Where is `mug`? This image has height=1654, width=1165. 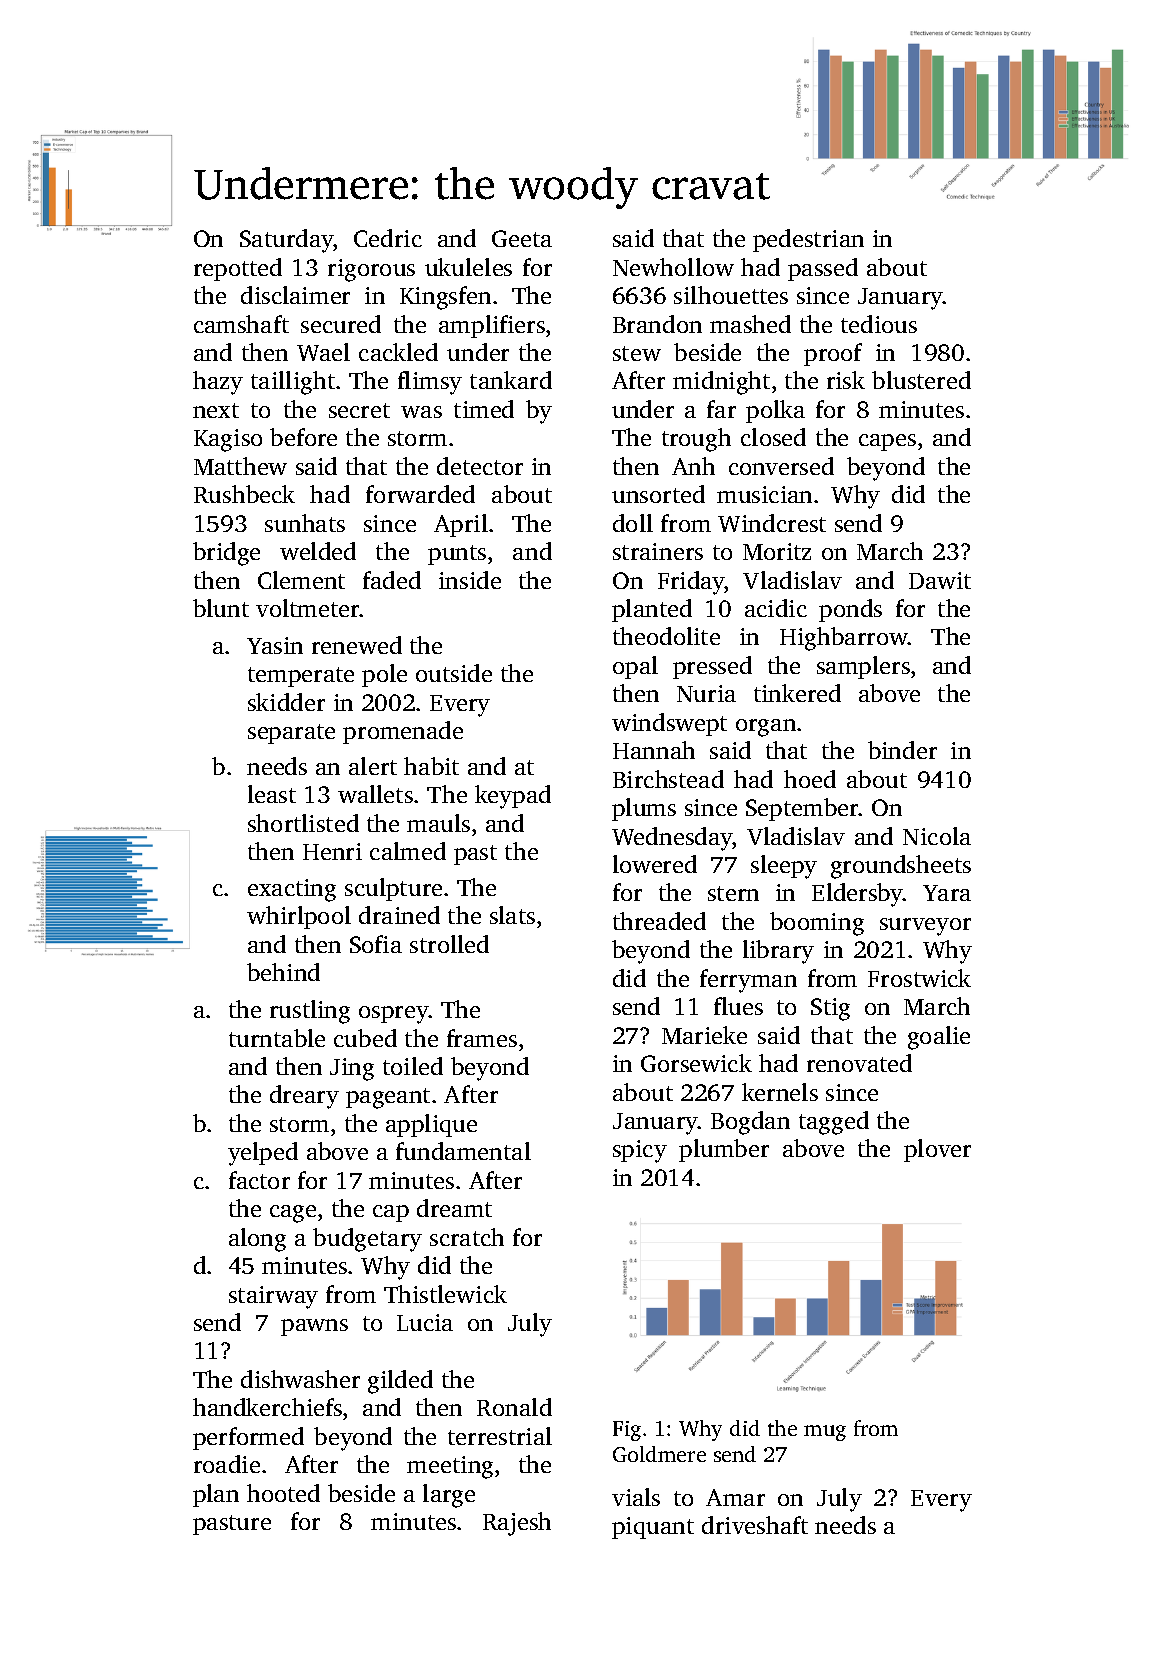 mug is located at coordinates (825, 1433).
